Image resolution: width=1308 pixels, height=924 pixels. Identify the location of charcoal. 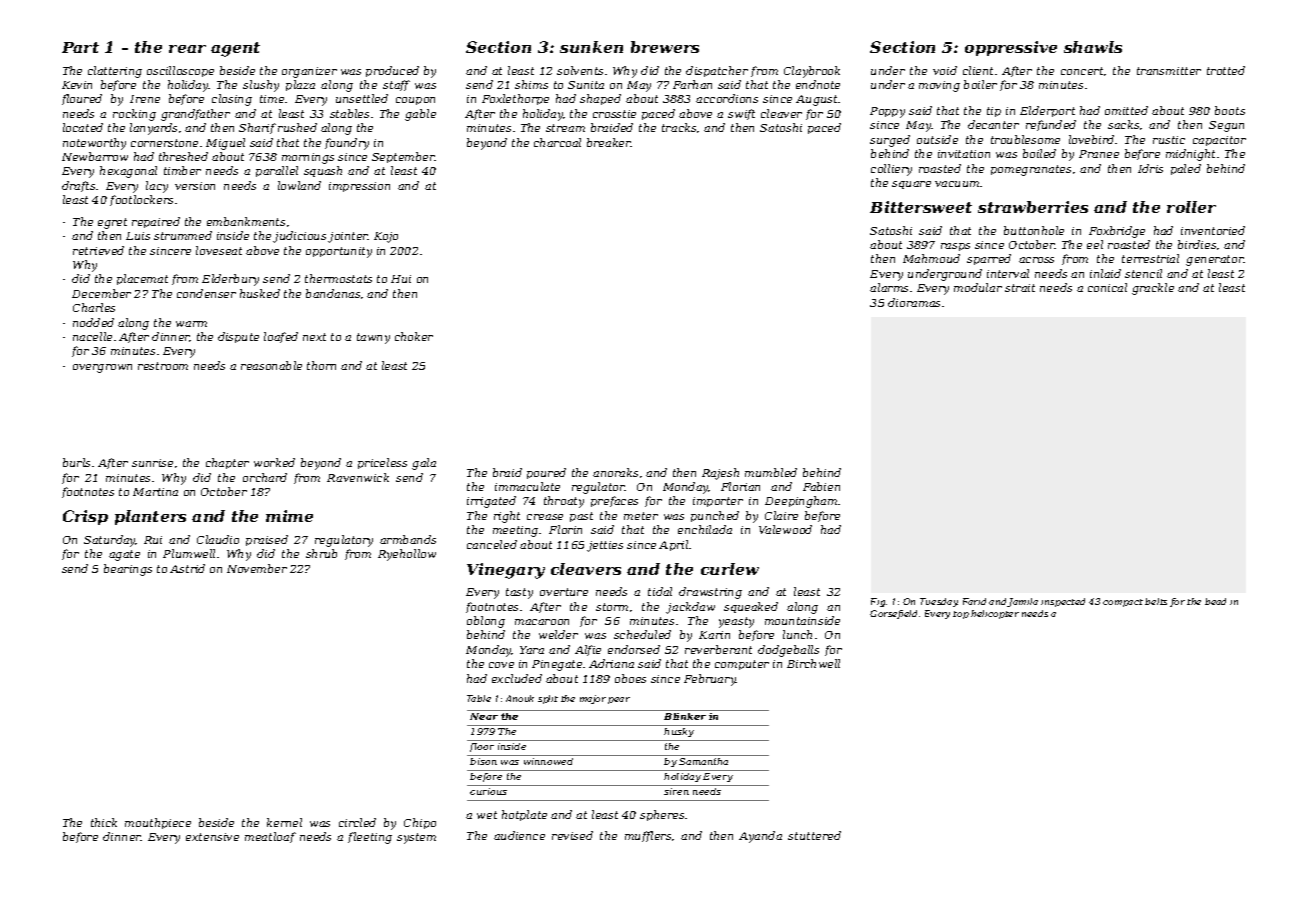
(557, 142).
